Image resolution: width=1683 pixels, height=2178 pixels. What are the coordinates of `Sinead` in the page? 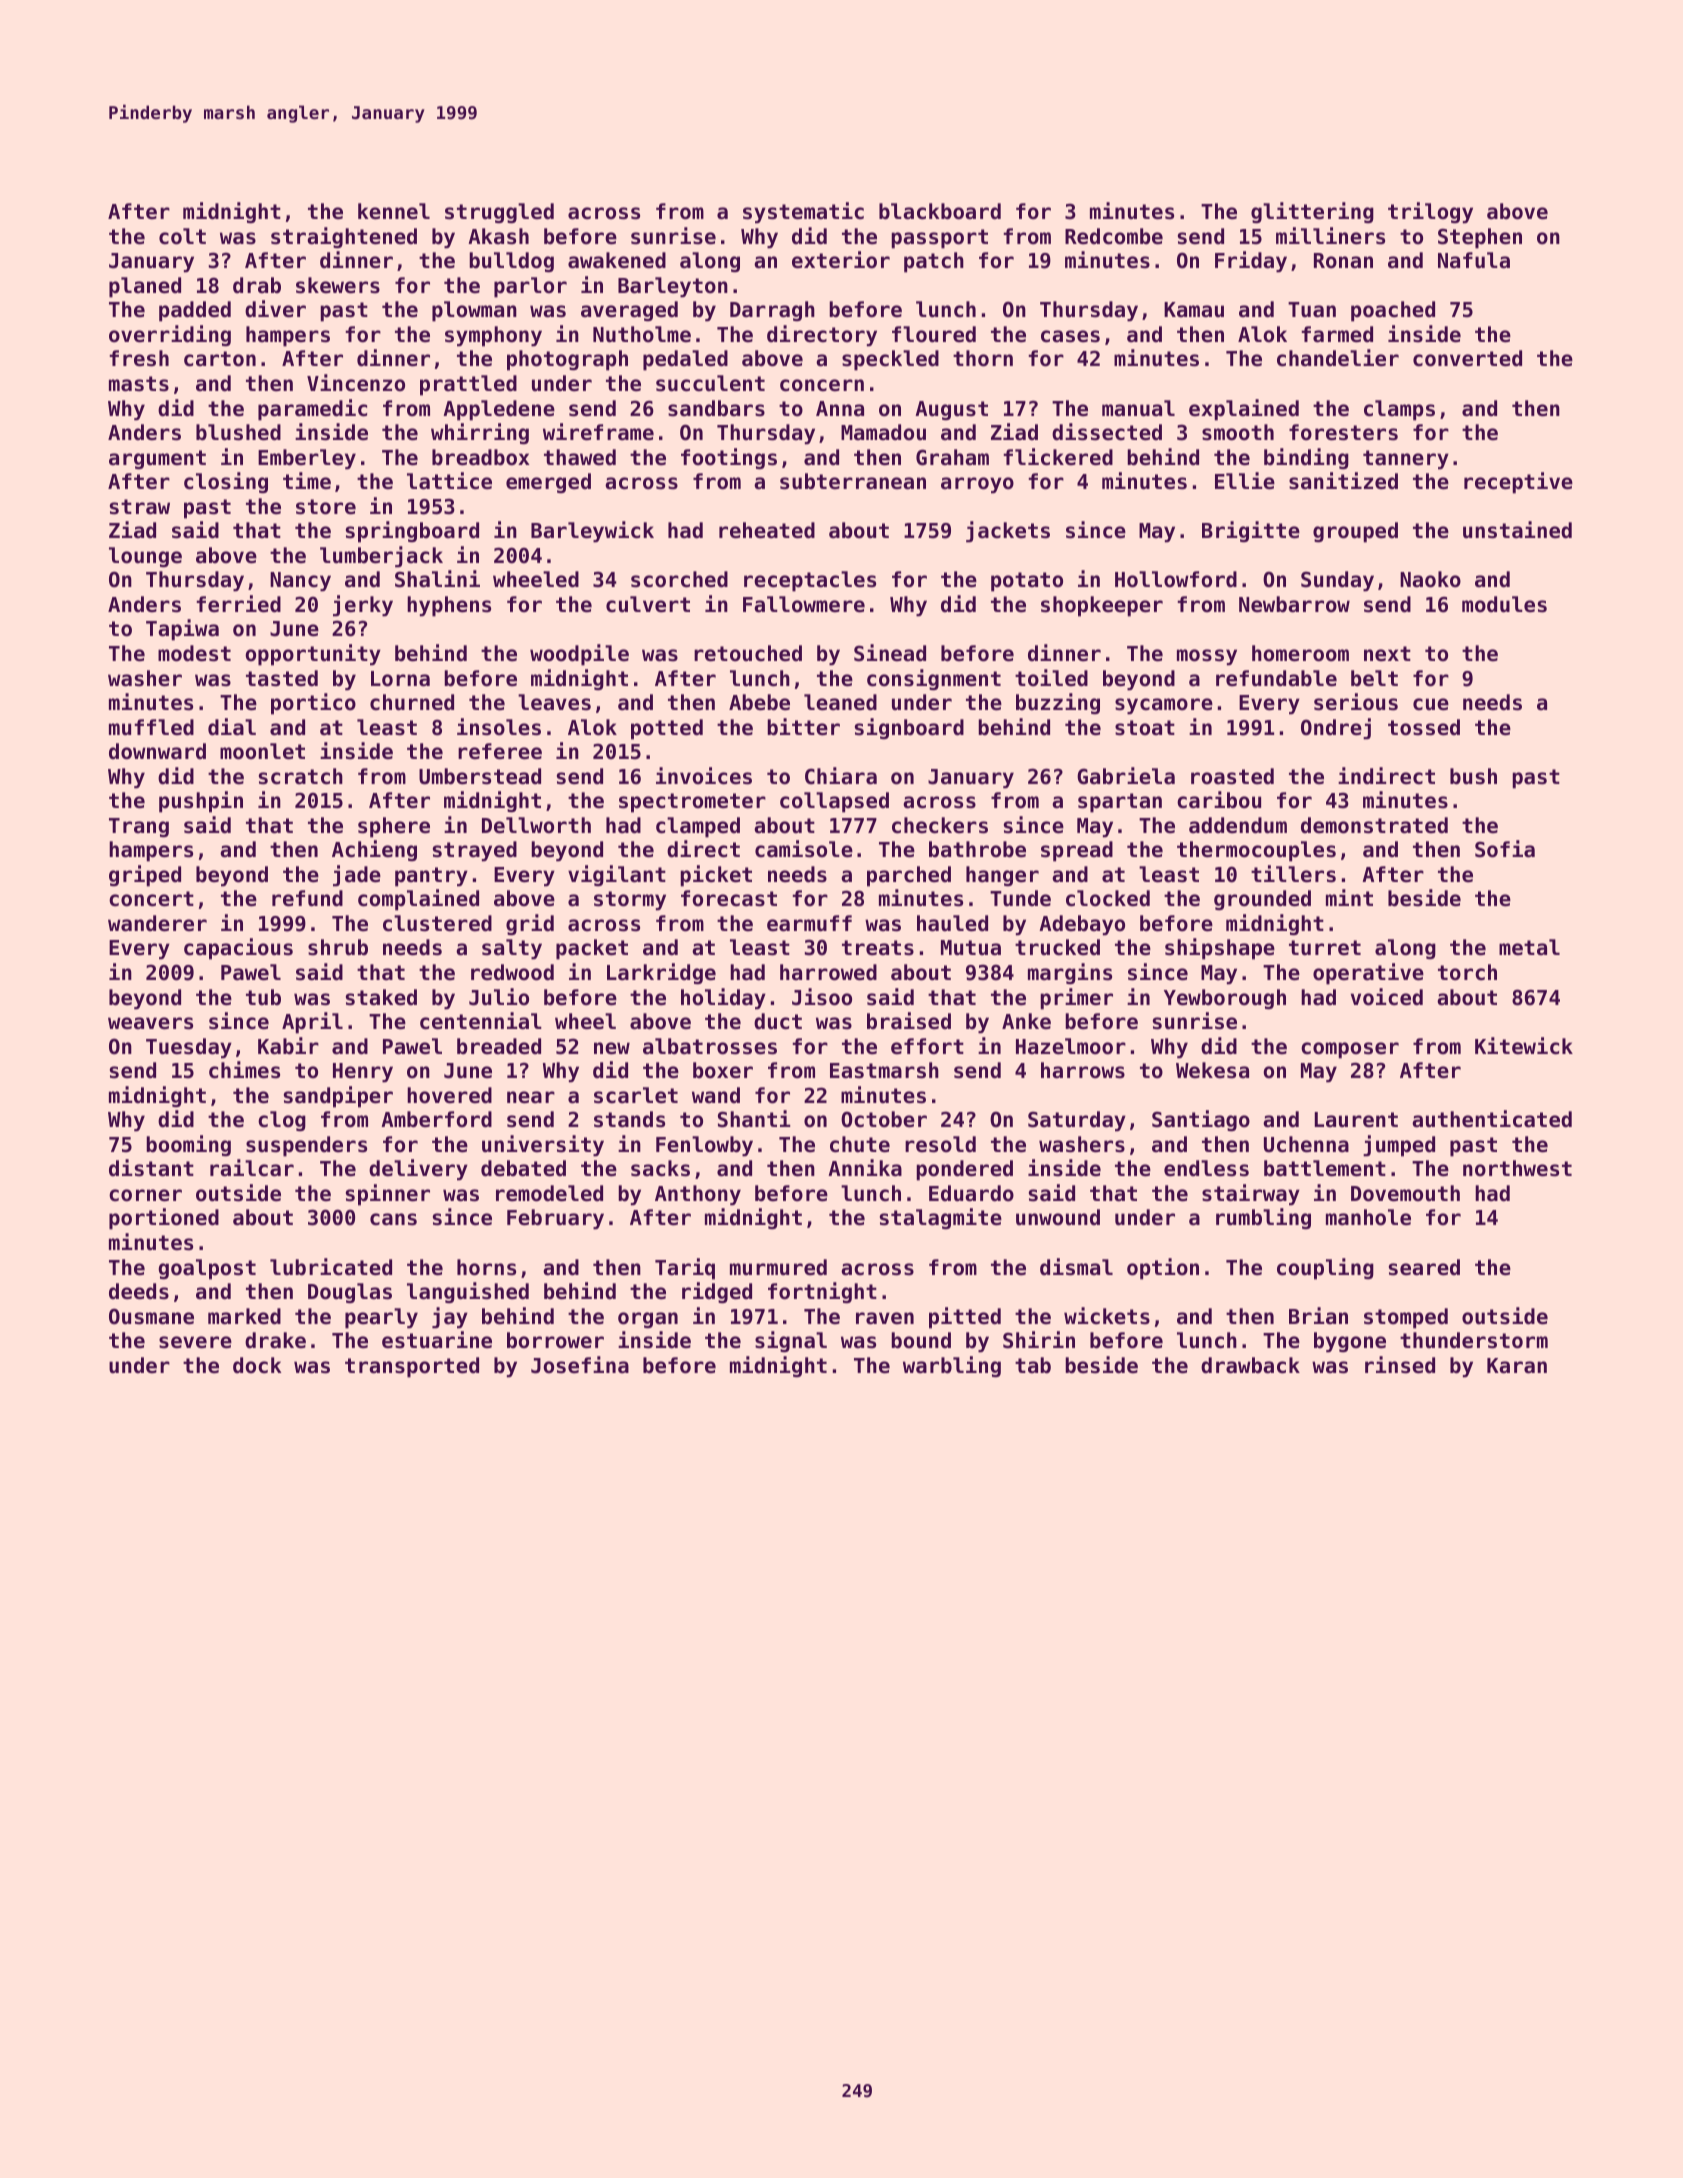 It's located at (890, 653).
